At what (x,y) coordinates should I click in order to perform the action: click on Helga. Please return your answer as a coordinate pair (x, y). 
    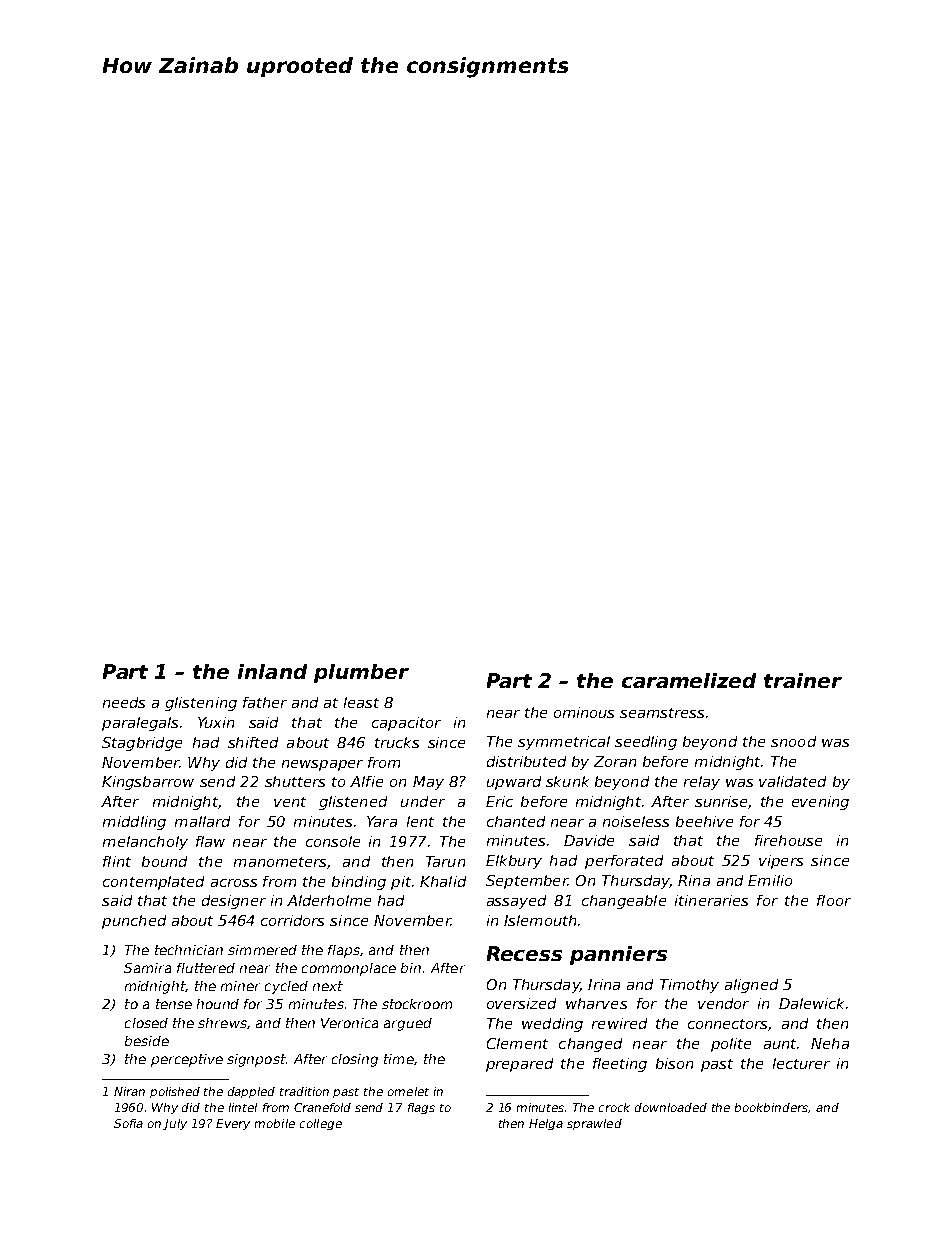
    Looking at the image, I should click on (546, 1124).
